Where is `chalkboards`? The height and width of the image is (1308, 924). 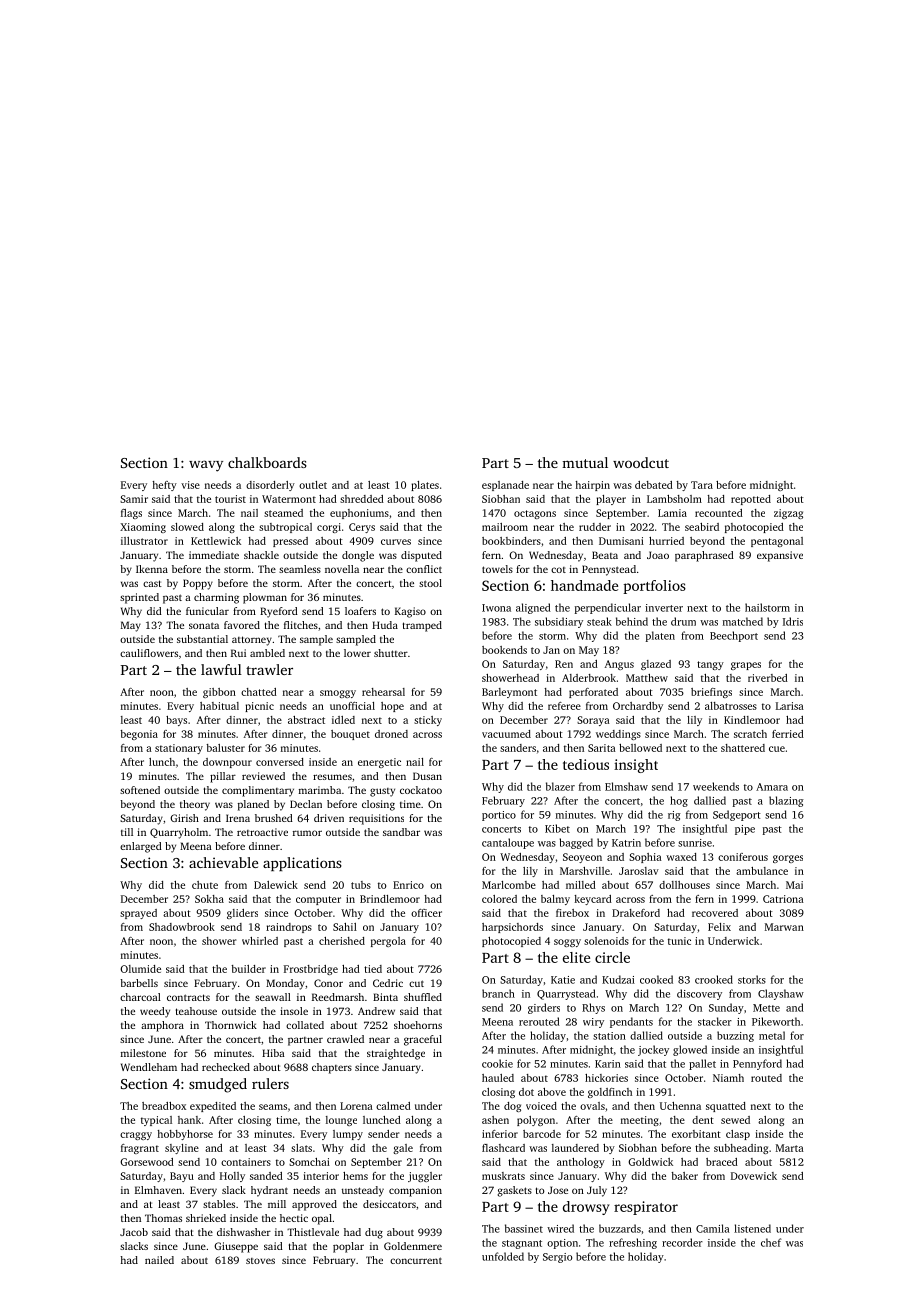
chalkboards is located at coordinates (267, 462).
